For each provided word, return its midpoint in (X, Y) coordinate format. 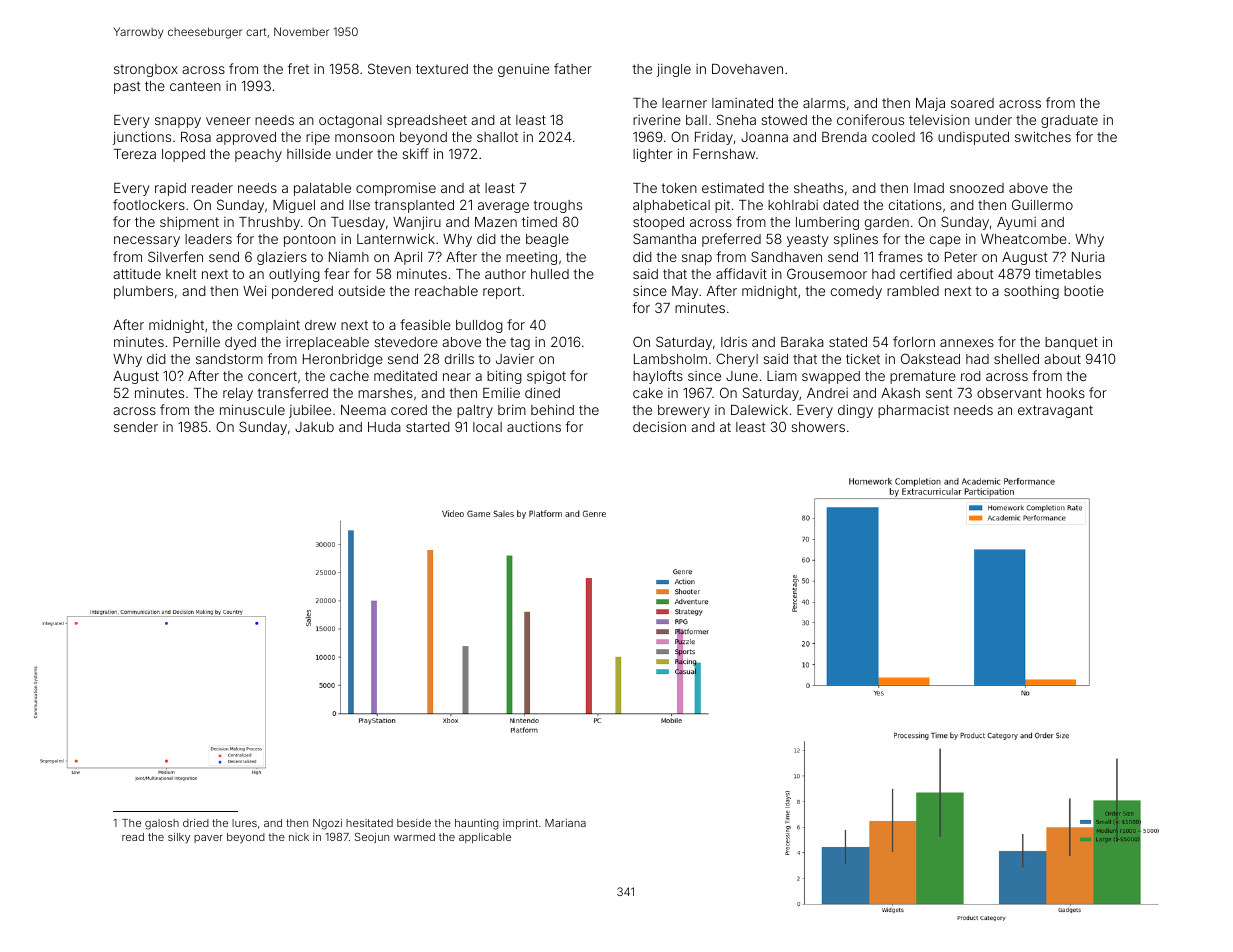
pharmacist (913, 411)
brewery (684, 411)
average (503, 207)
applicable (485, 838)
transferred (292, 392)
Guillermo (1042, 204)
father (573, 68)
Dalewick (759, 409)
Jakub (314, 427)
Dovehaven (747, 69)
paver (208, 839)
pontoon (310, 240)
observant (1009, 393)
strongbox (146, 70)
